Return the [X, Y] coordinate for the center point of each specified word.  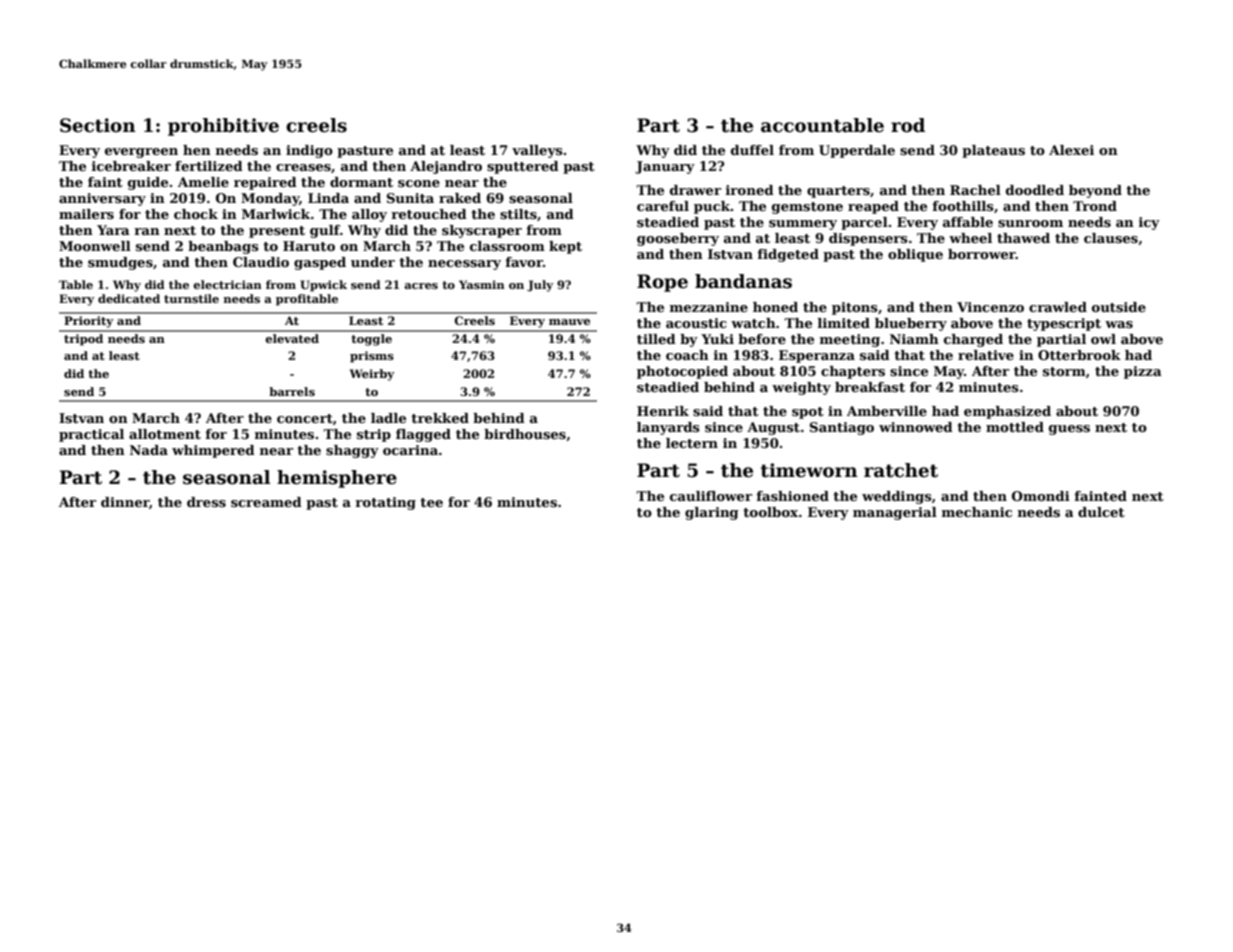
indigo [309, 151]
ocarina [410, 450]
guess [1069, 430]
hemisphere [337, 479]
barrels [292, 391]
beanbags [223, 247]
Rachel [975, 190]
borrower [982, 254]
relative [986, 355]
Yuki [717, 339]
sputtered [523, 167]
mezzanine [709, 307]
